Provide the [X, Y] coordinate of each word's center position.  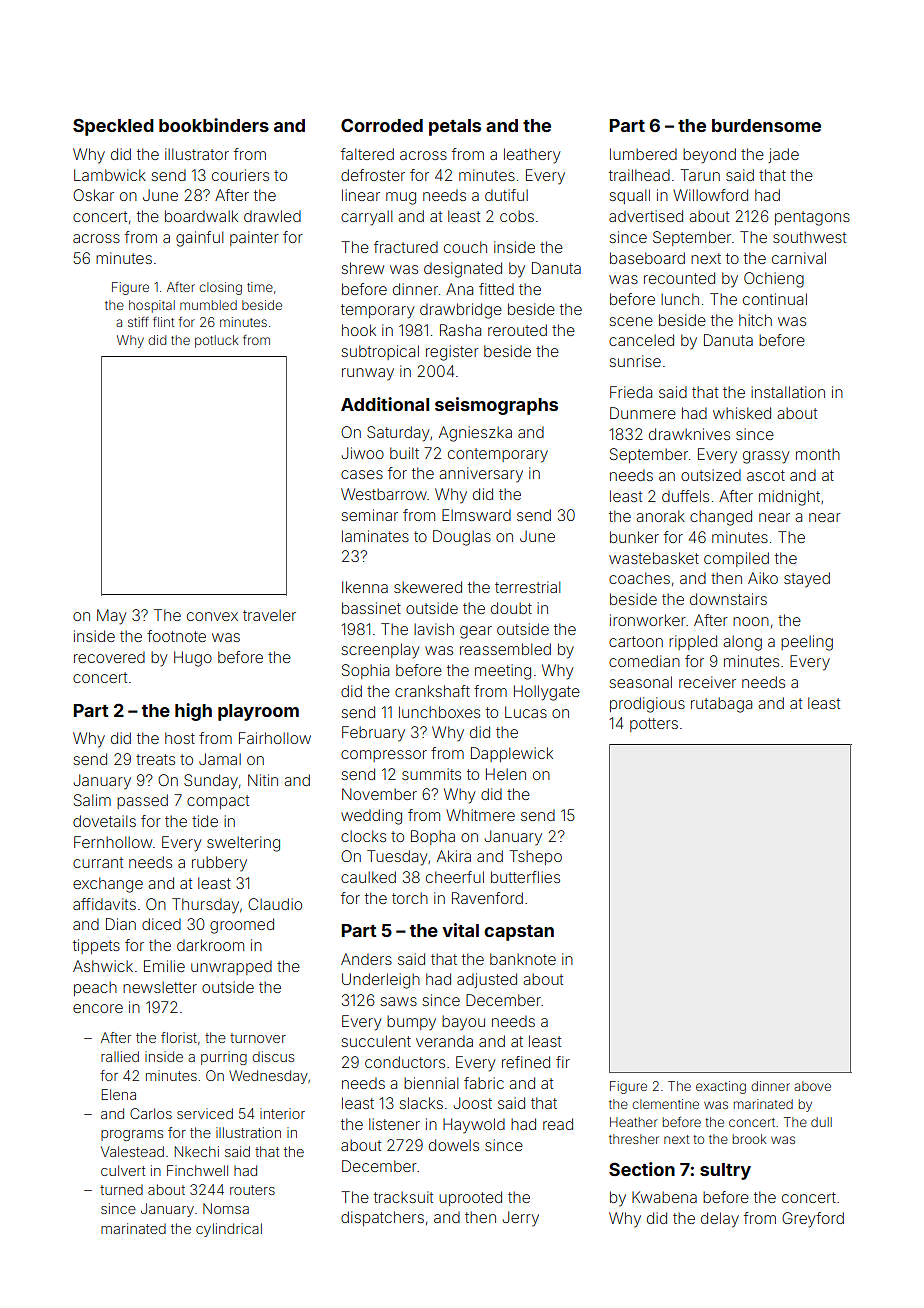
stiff [138, 322]
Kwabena [664, 1197]
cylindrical [229, 1230]
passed [142, 801]
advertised [646, 216]
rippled [693, 642]
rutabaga [721, 705]
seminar [370, 515]
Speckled [113, 127]
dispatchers [382, 1218]
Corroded [382, 125]
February [373, 733]
